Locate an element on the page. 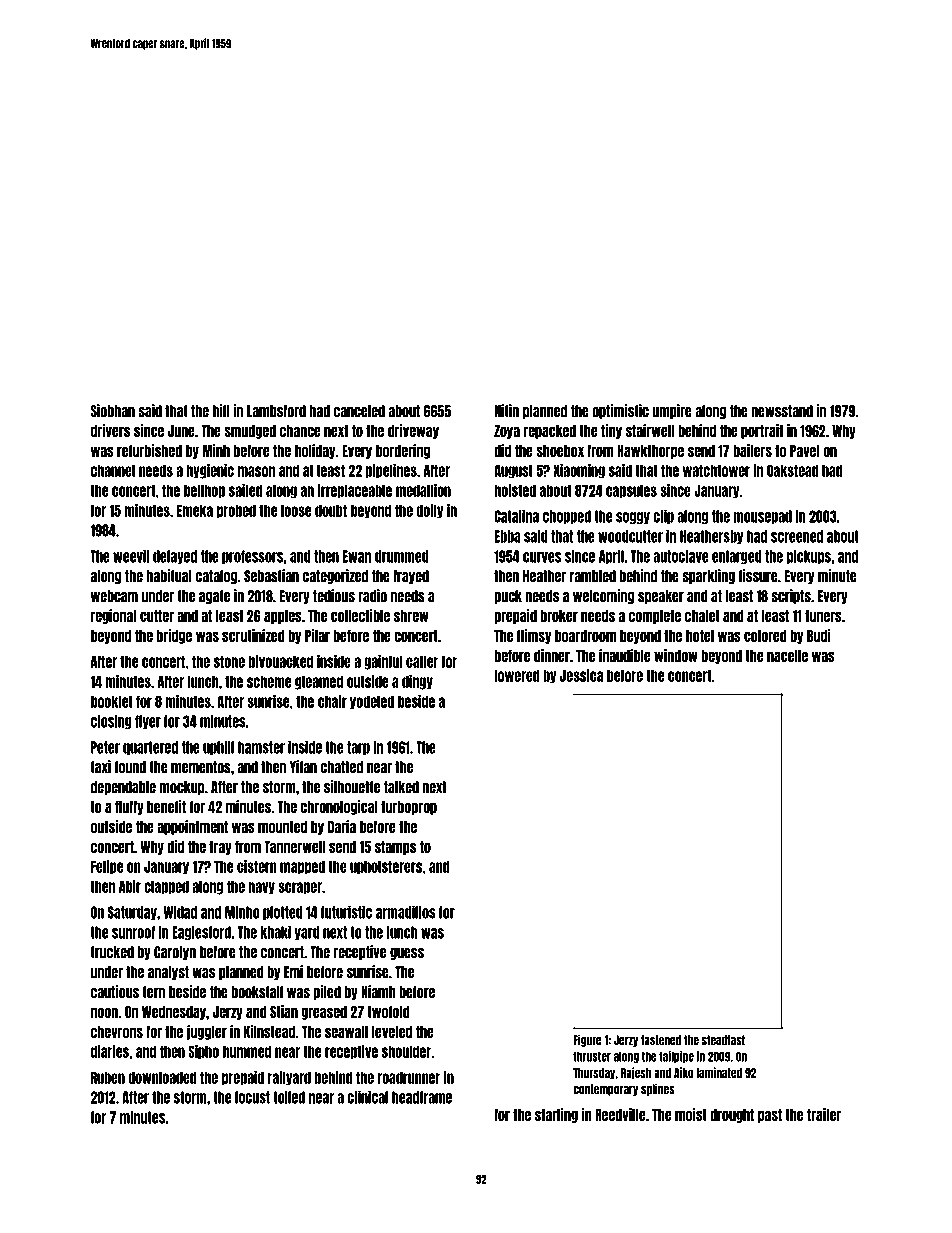 The image size is (952, 1233). Siobhan is located at coordinates (113, 411).
